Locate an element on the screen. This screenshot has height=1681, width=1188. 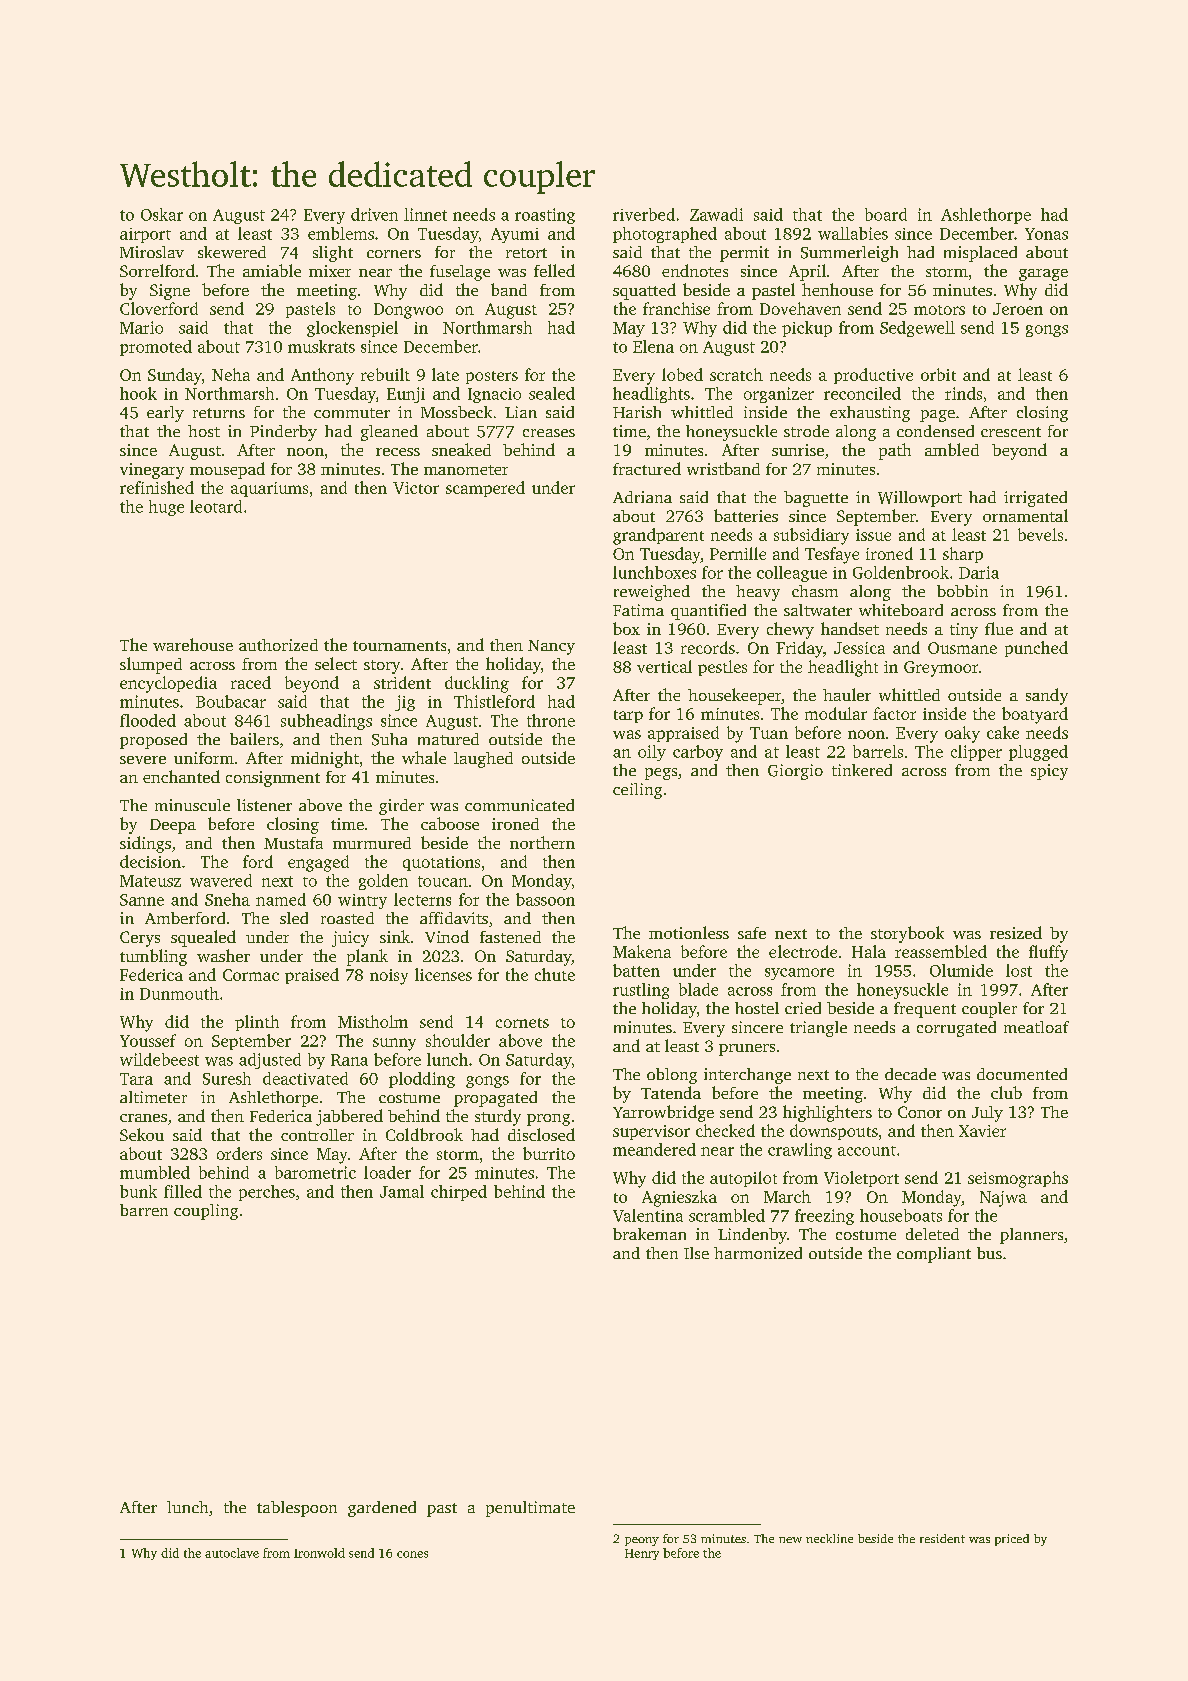
juicy is located at coordinates (350, 939).
